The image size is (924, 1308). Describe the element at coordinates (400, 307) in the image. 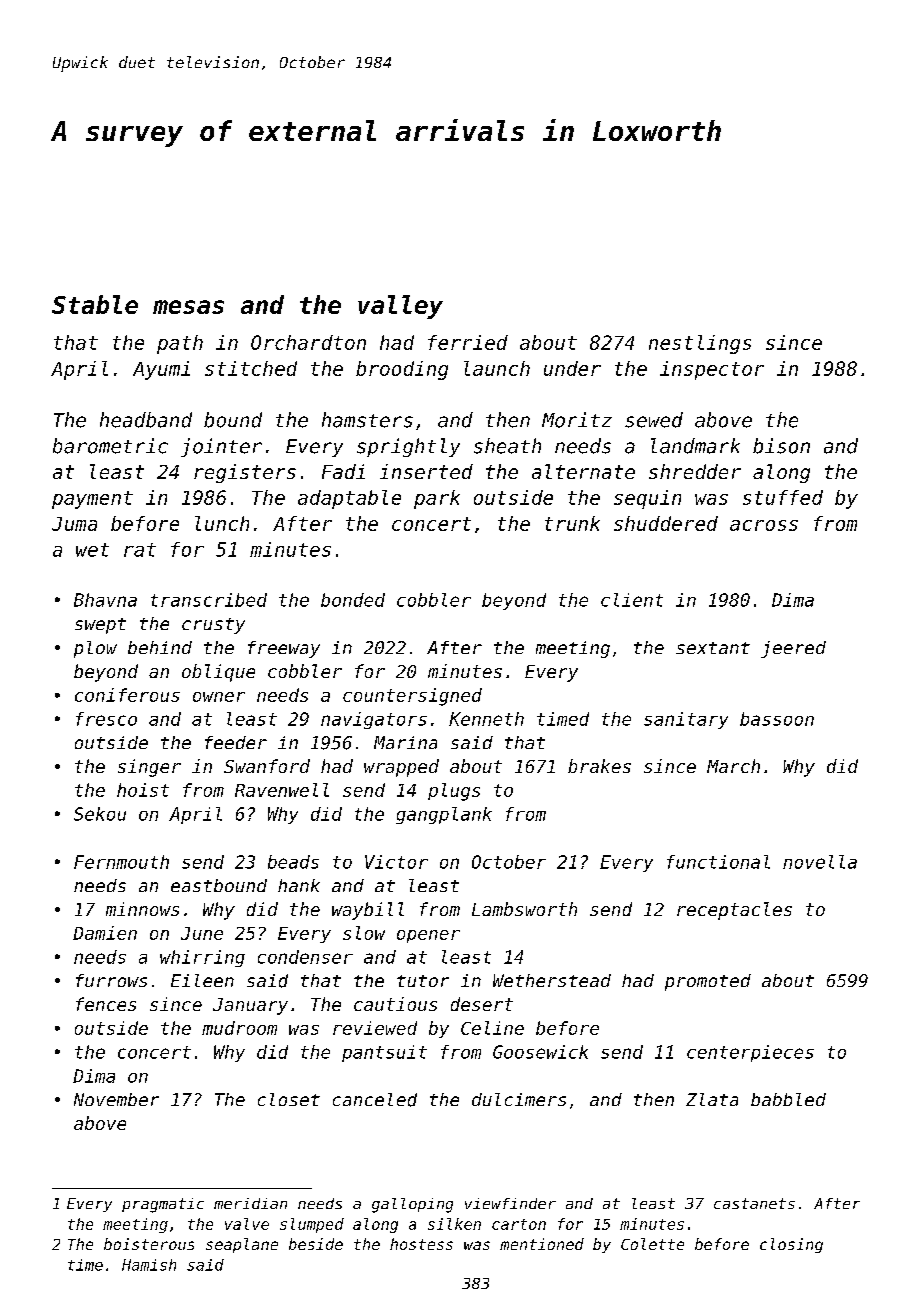

I see `valley` at that location.
